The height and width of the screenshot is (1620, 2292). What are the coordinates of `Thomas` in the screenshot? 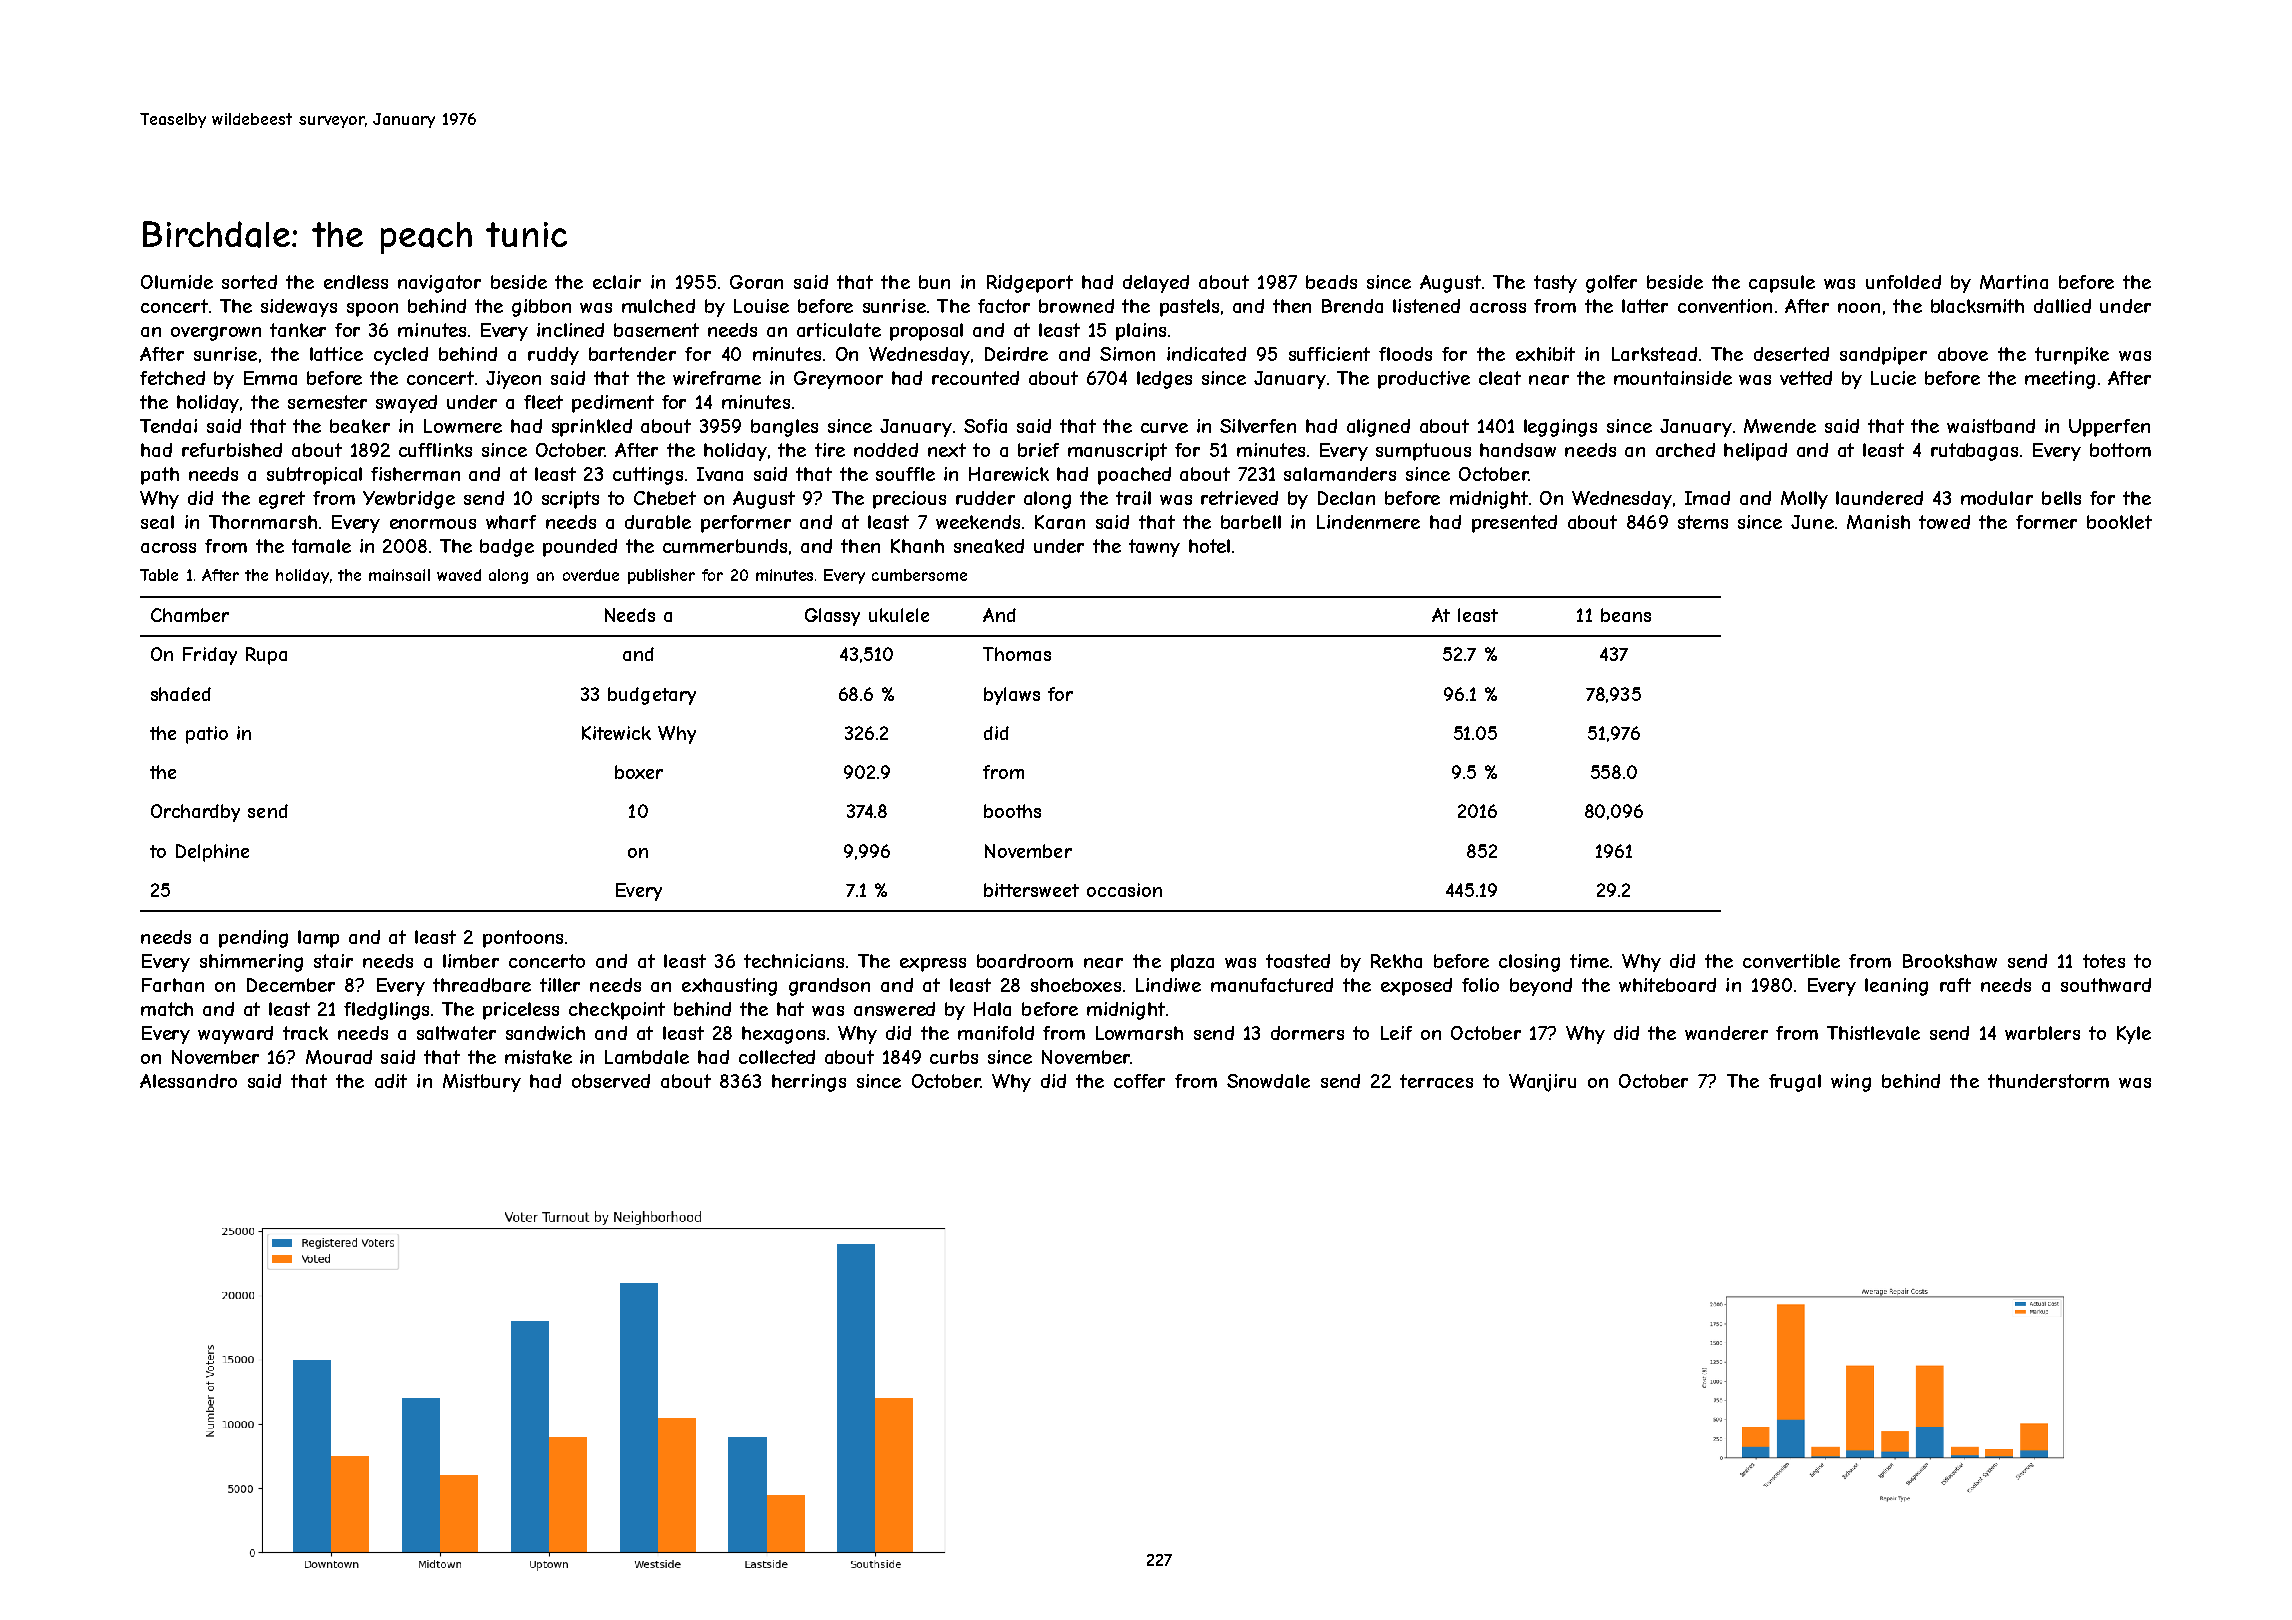 It's located at (1017, 654).
